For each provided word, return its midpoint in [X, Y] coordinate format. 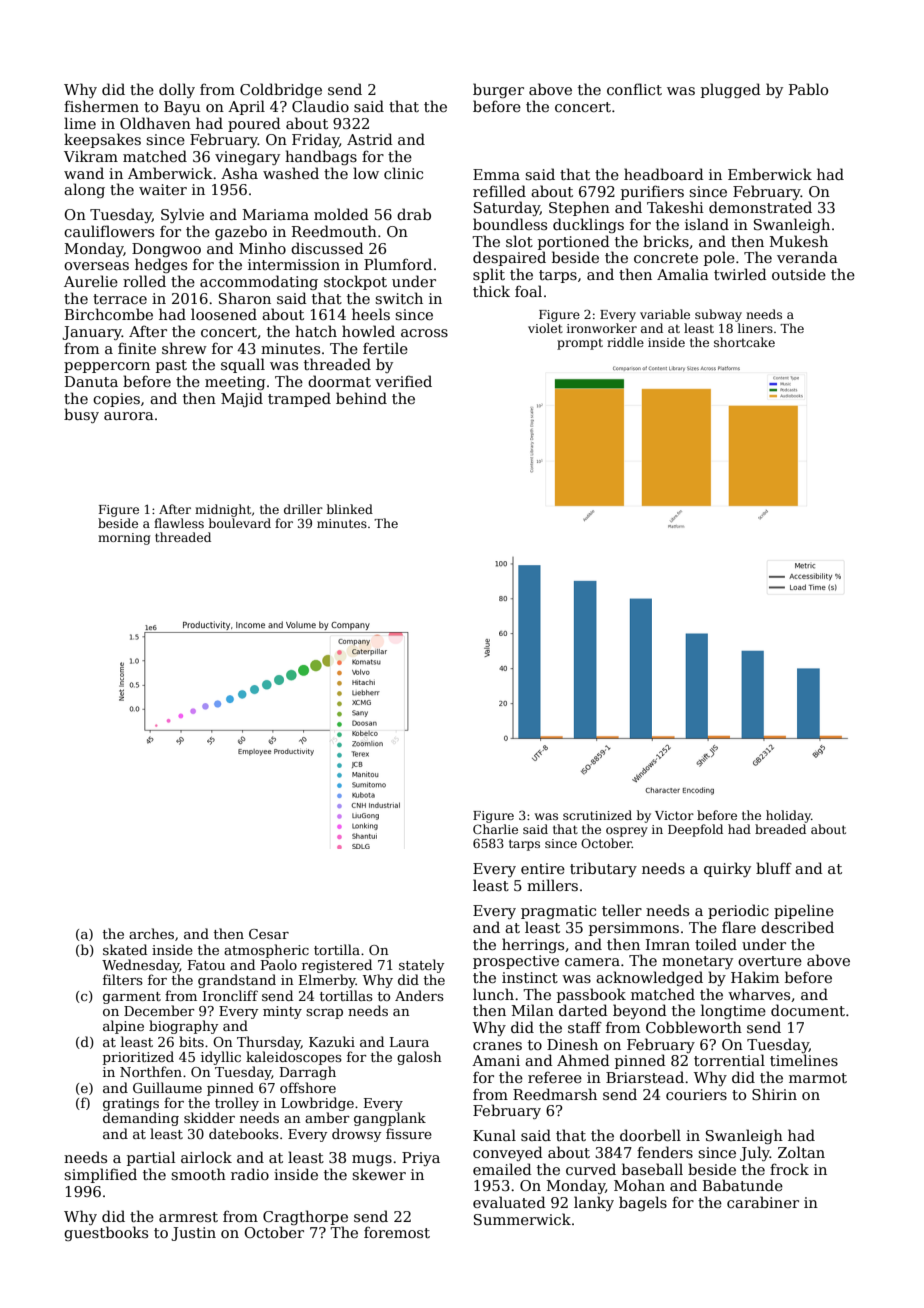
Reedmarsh [555, 1094]
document [808, 1010]
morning [124, 539]
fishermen [101, 106]
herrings [533, 945]
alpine [123, 1027]
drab [414, 214]
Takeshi [675, 207]
